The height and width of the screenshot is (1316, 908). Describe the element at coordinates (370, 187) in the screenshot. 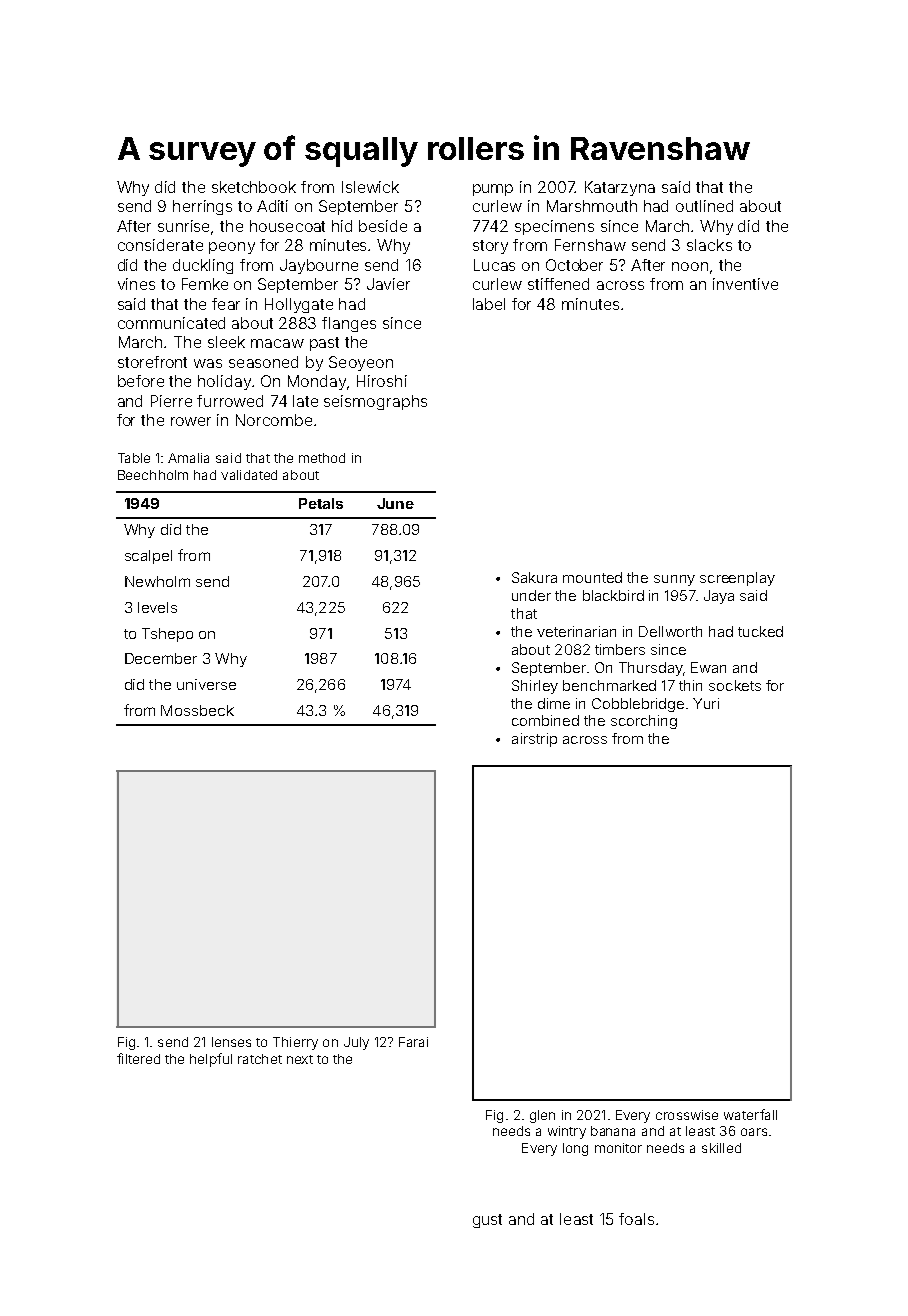

I see `Islewick` at that location.
